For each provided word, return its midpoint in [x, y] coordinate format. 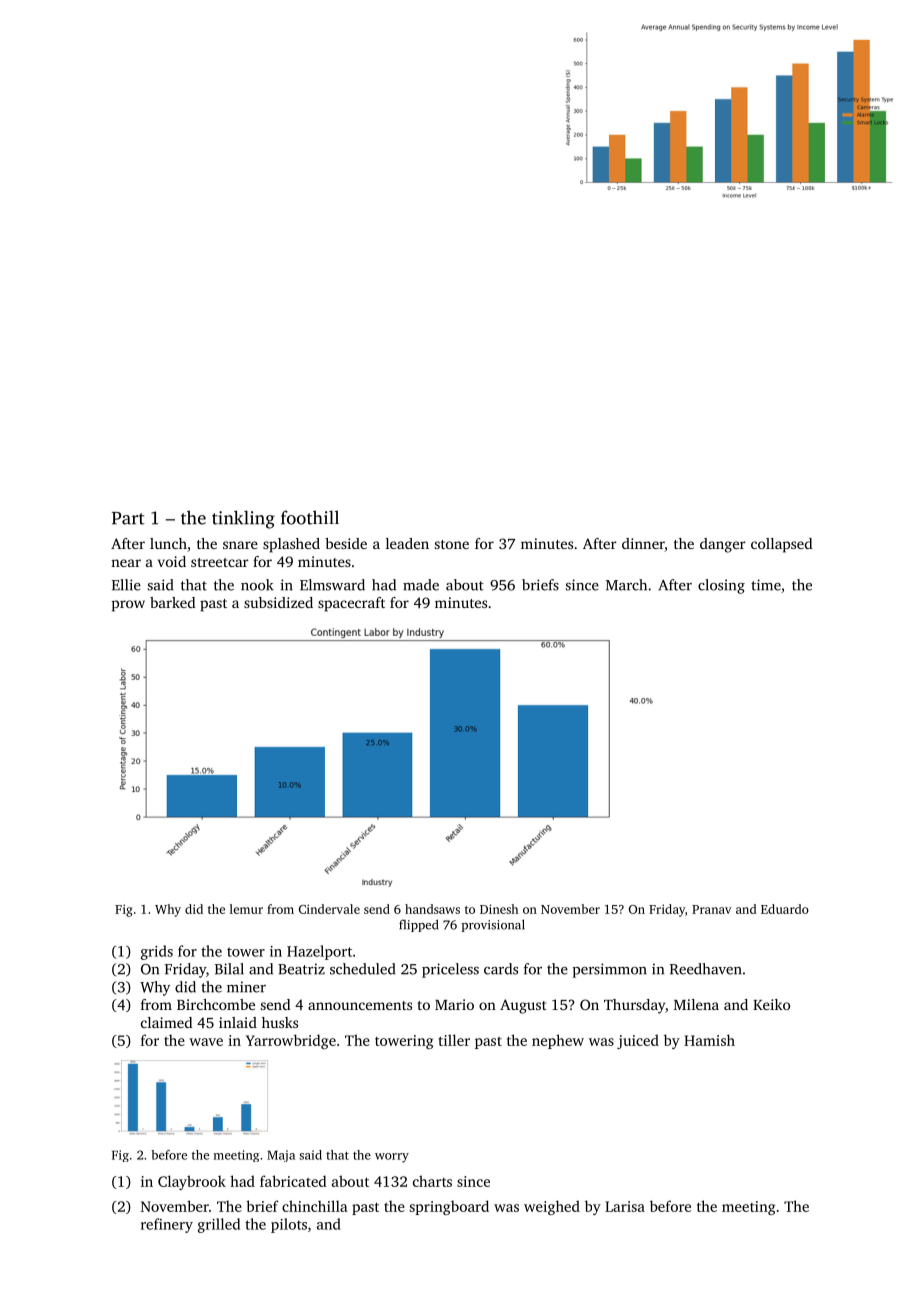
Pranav [712, 909]
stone [452, 544]
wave [206, 1042]
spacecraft [351, 604]
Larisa [625, 1206]
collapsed [781, 545]
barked [172, 602]
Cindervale [329, 909]
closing [721, 586]
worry [392, 1158]
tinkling [243, 519]
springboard [449, 1207]
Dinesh [499, 909]
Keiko [771, 1004]
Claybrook [192, 1182]
